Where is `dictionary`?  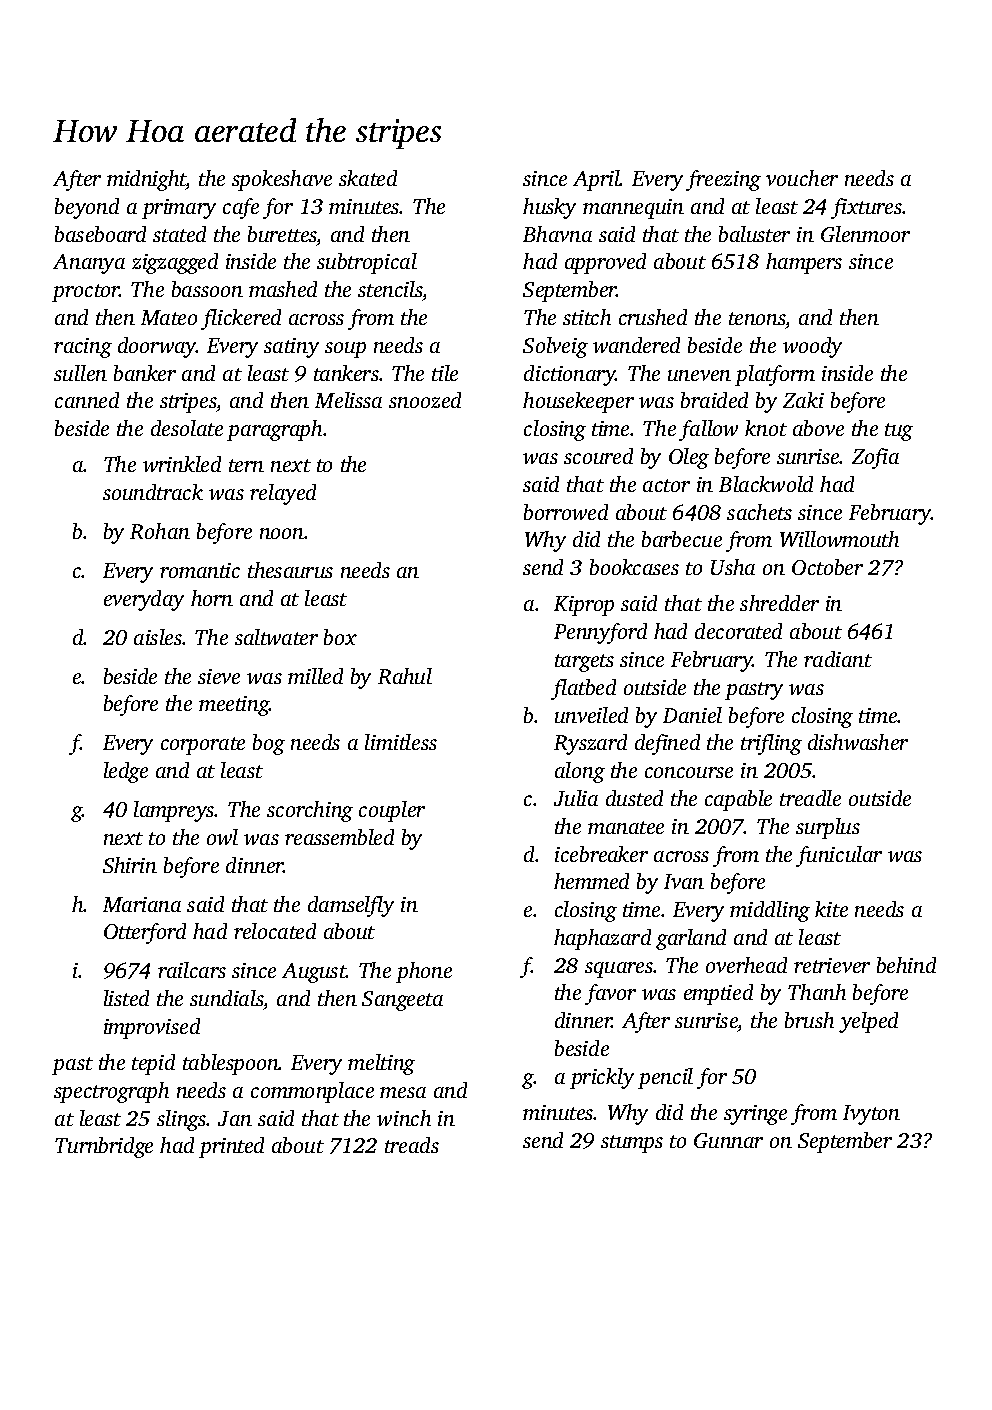 dictionary is located at coordinates (570, 375).
